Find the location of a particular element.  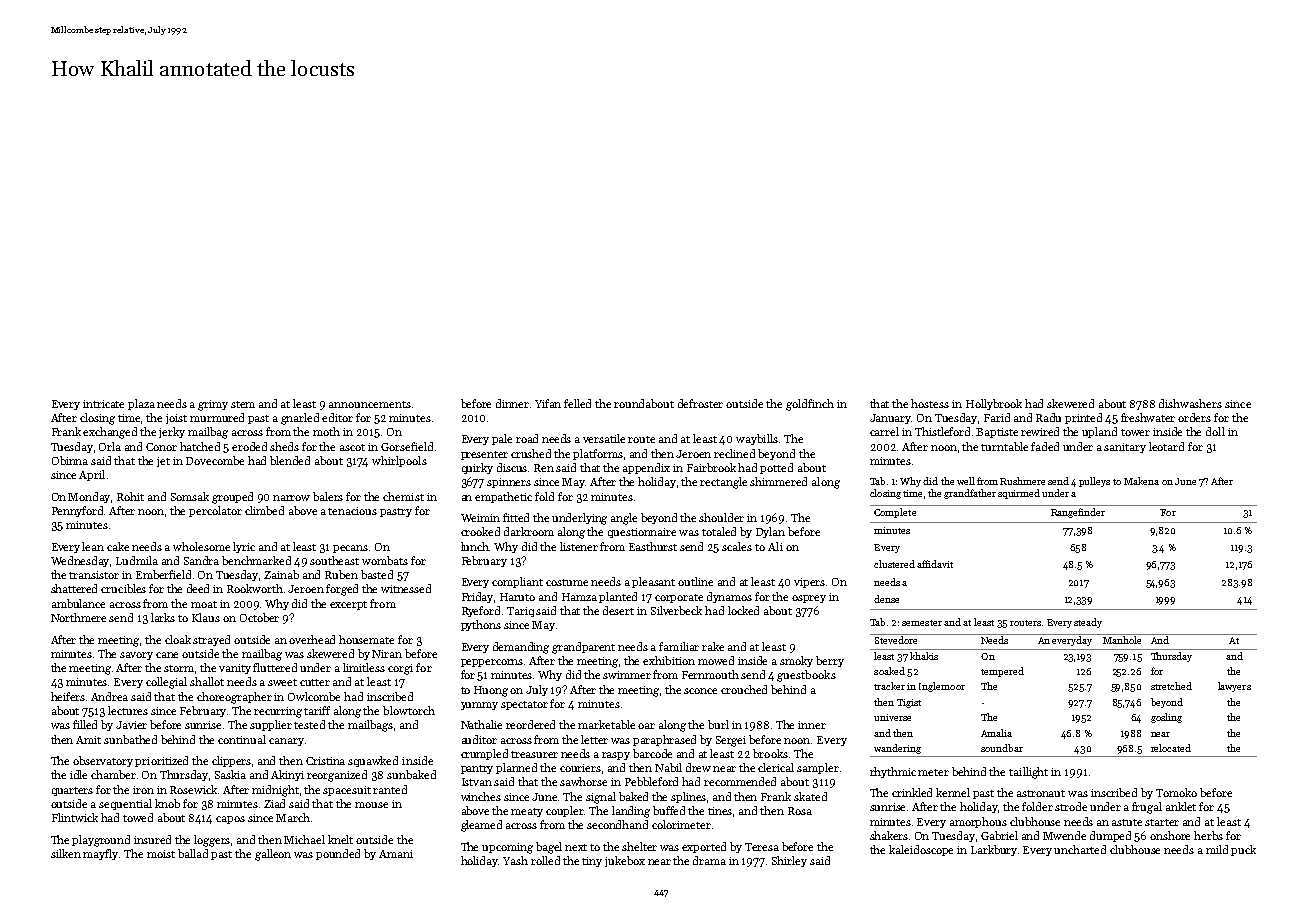

silken is located at coordinates (66, 853).
